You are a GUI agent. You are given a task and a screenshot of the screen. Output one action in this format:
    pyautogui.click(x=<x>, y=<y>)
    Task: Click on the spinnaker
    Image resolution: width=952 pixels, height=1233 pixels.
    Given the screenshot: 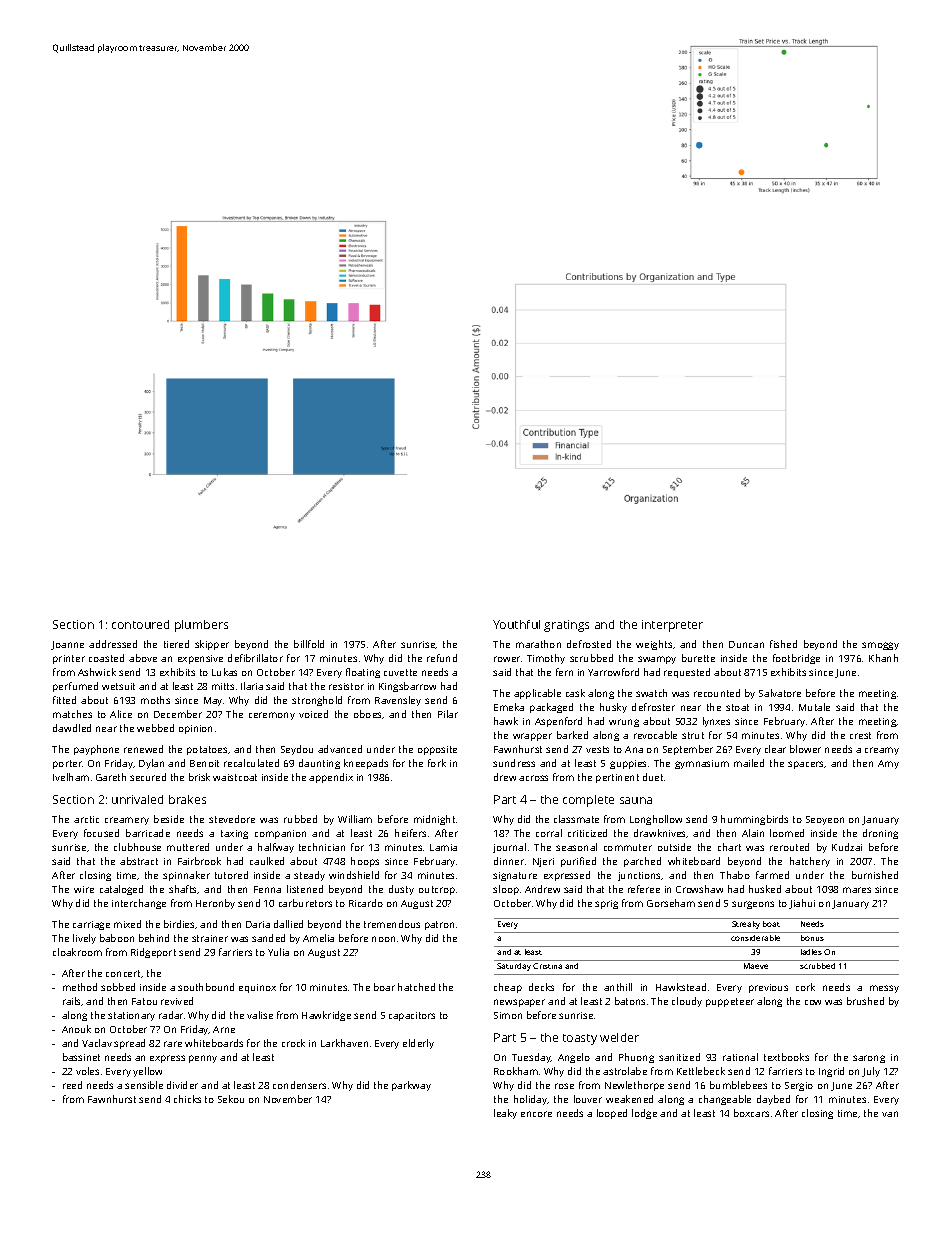 What is the action you would take?
    pyautogui.click(x=186, y=876)
